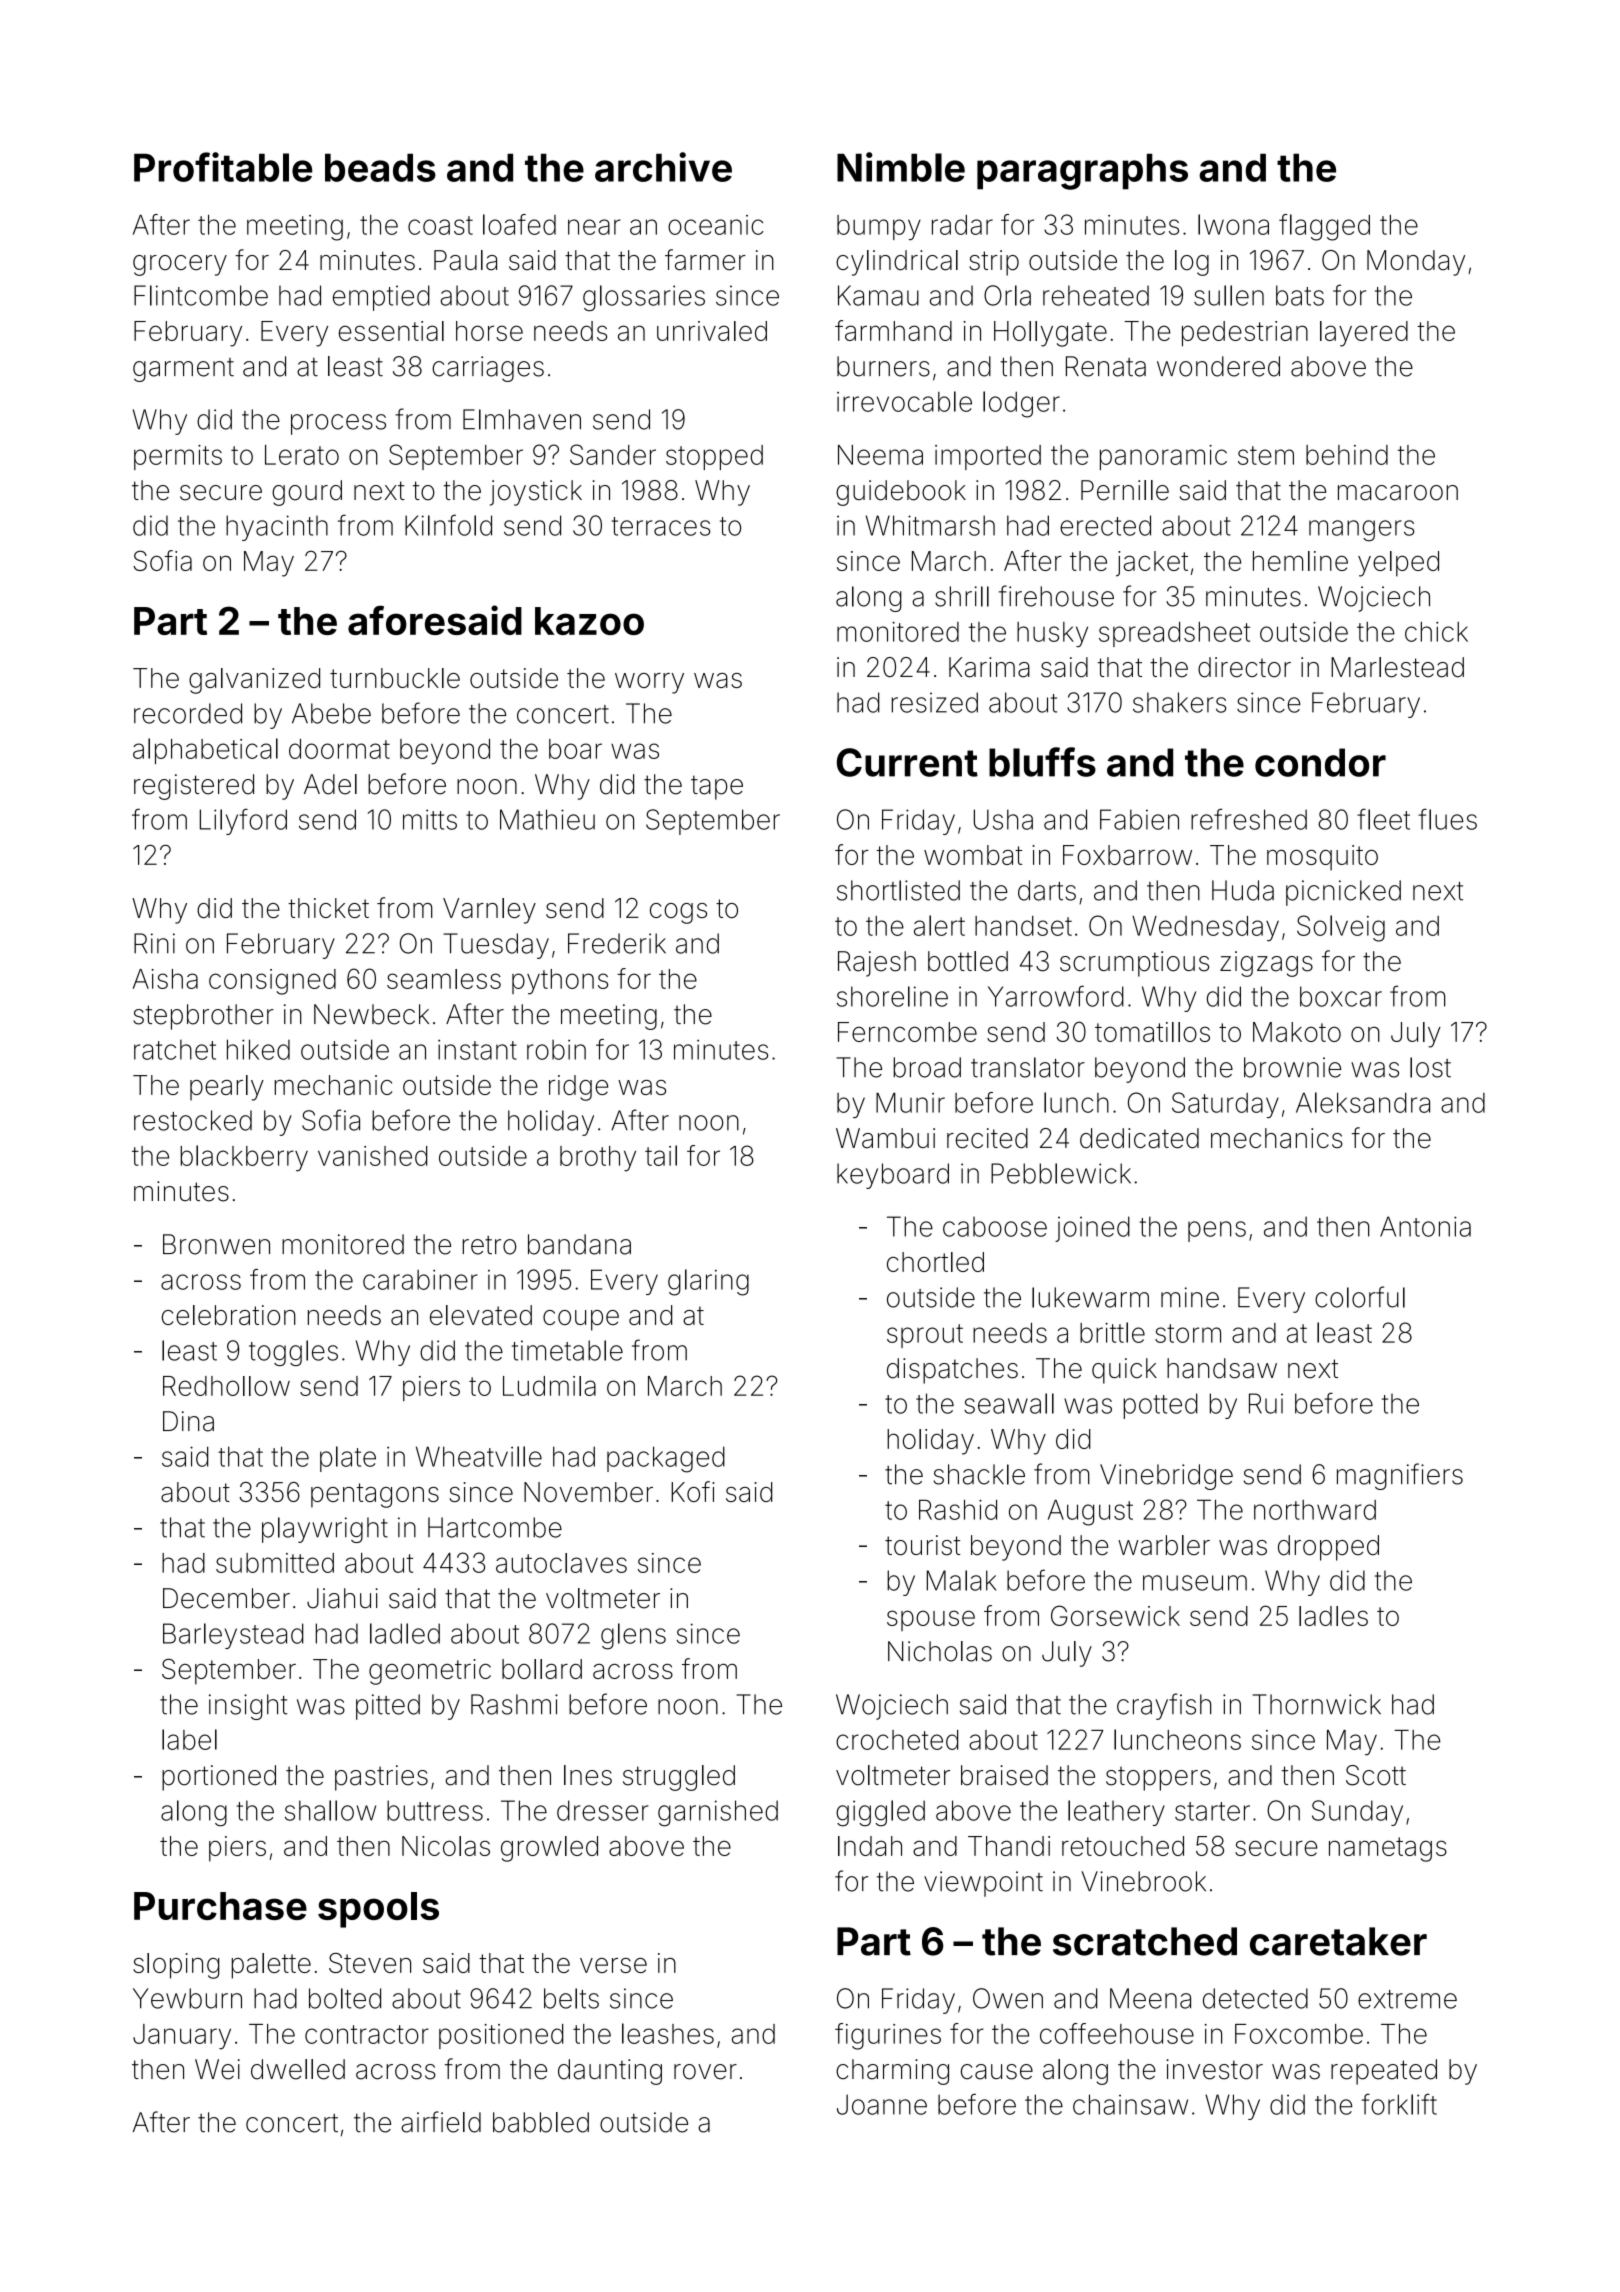 The height and width of the screenshot is (2292, 1620). Describe the element at coordinates (907, 762) in the screenshot. I see `Current` at that location.
